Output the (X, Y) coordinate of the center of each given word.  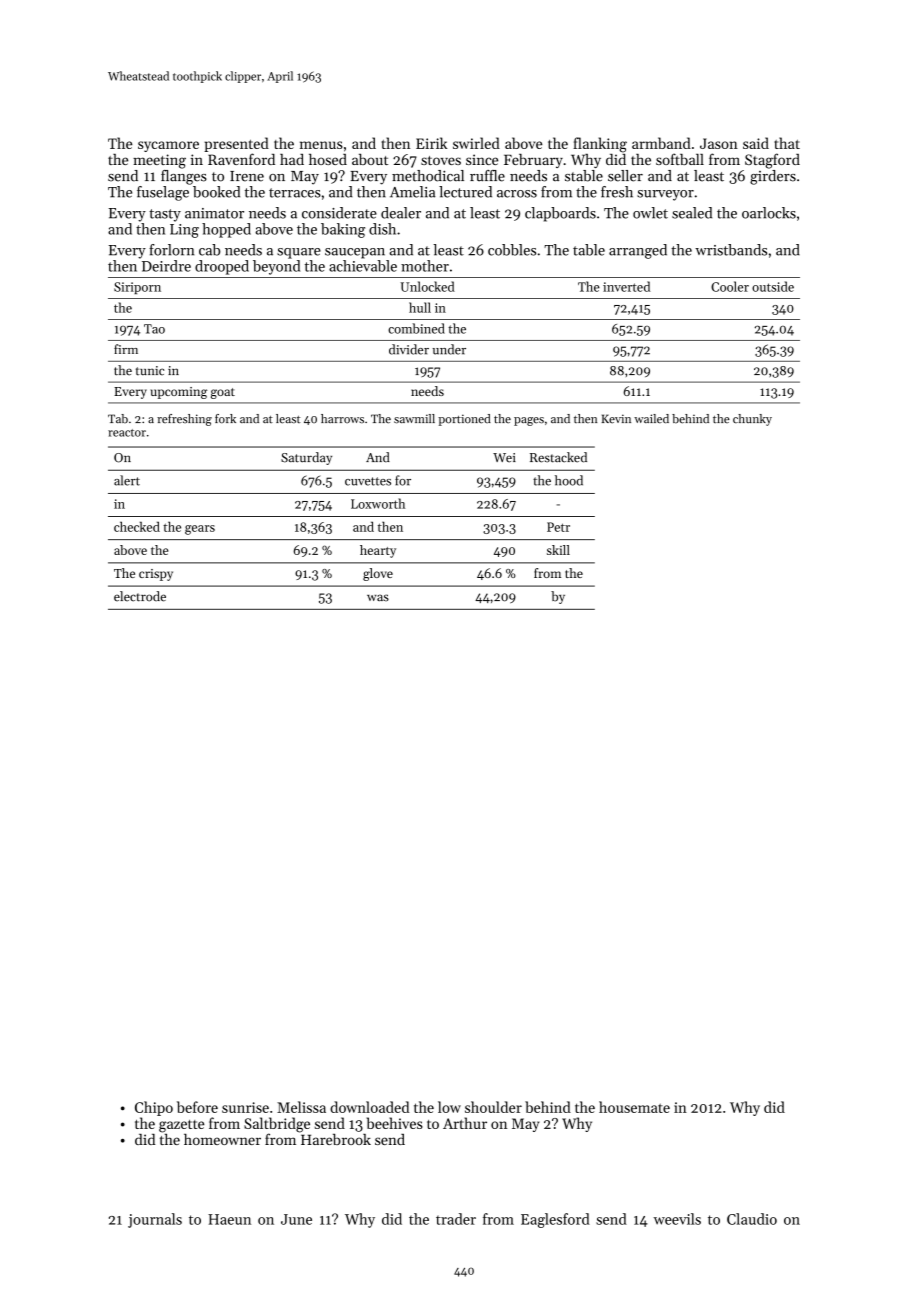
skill (558, 550)
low (449, 1107)
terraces (295, 193)
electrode (140, 596)
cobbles (512, 250)
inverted (626, 286)
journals (155, 1220)
